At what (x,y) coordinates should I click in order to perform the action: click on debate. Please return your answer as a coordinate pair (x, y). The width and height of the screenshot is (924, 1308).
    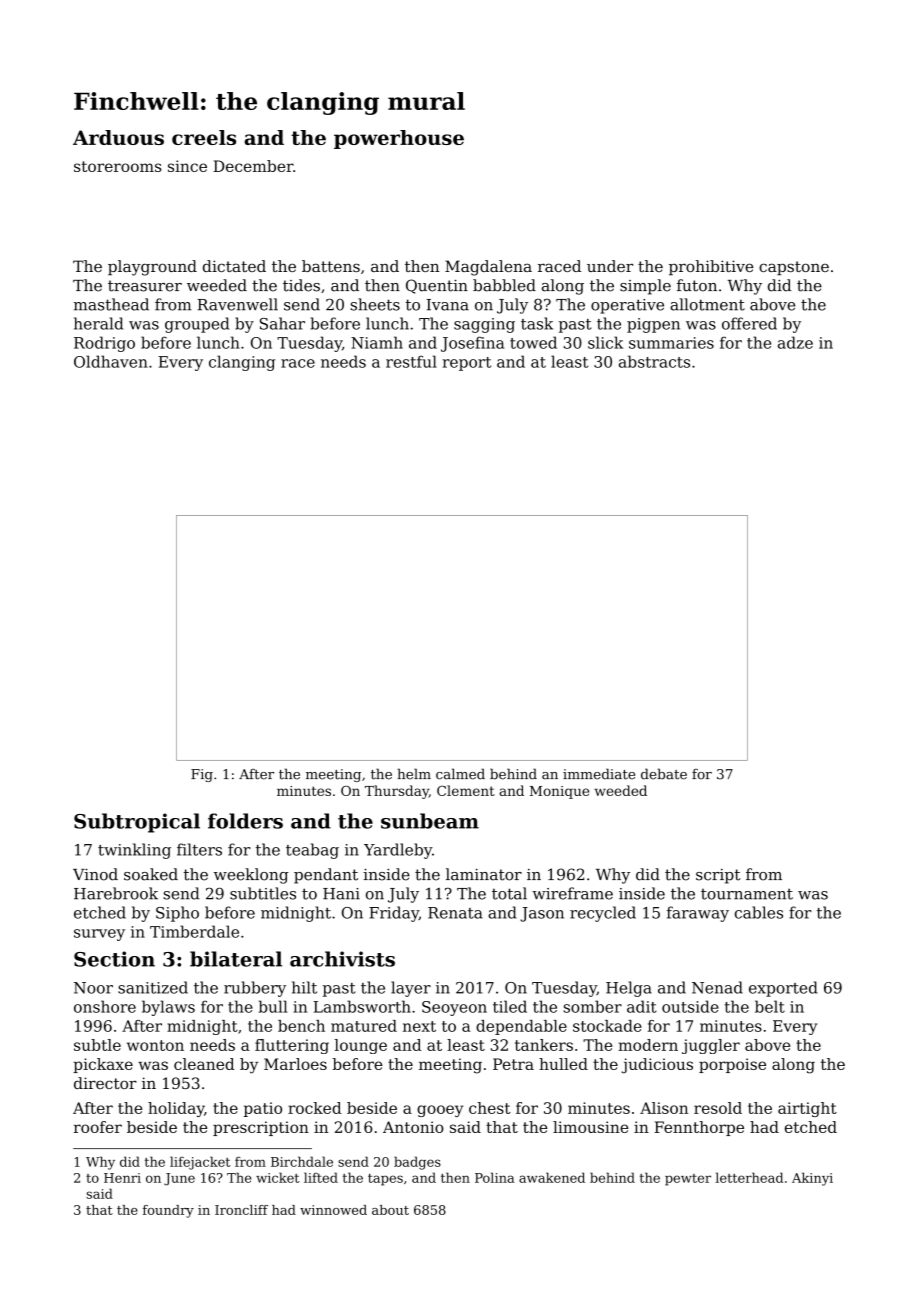
    Looking at the image, I should click on (664, 774).
